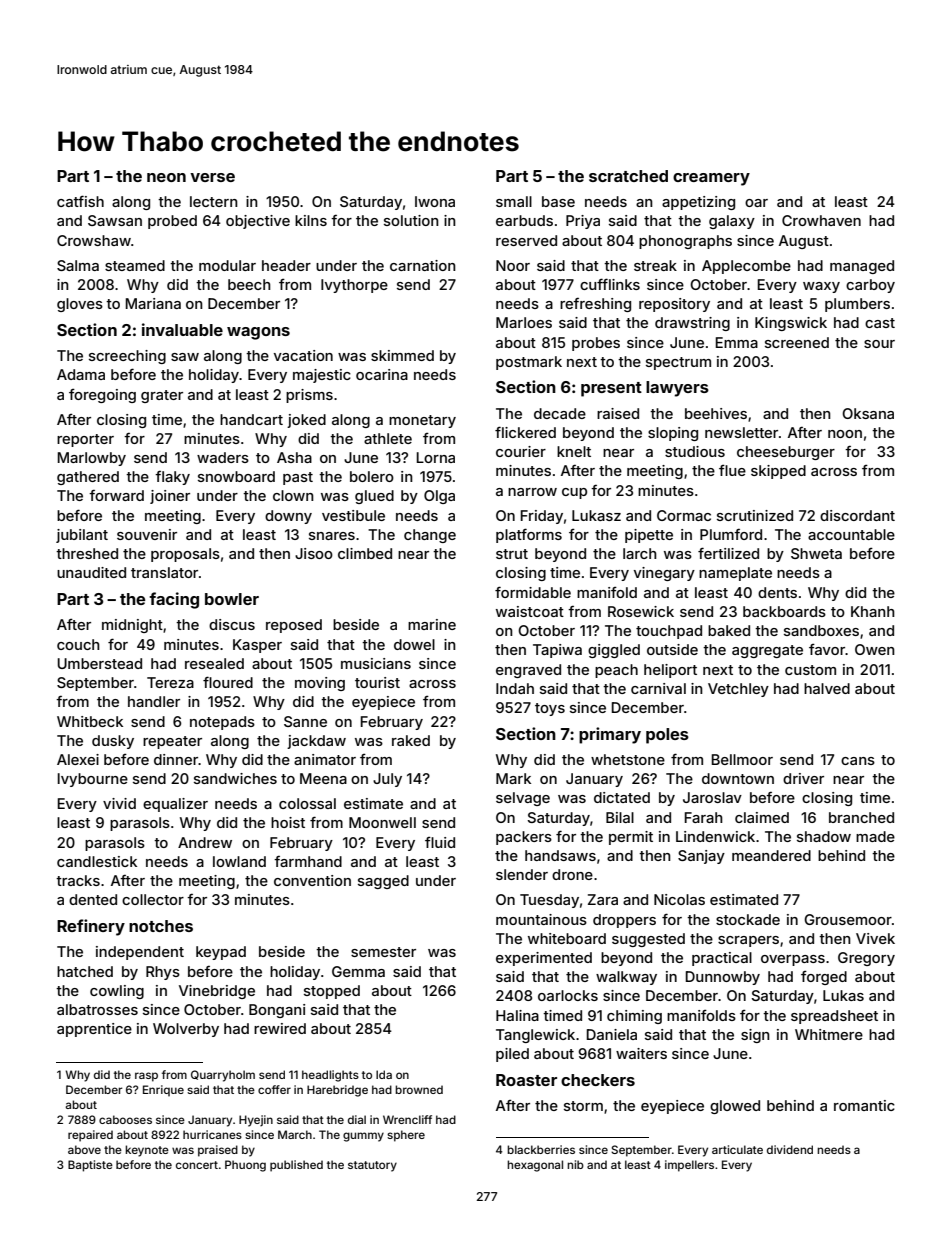 The image size is (952, 1233). Describe the element at coordinates (880, 323) in the screenshot. I see `cast` at that location.
